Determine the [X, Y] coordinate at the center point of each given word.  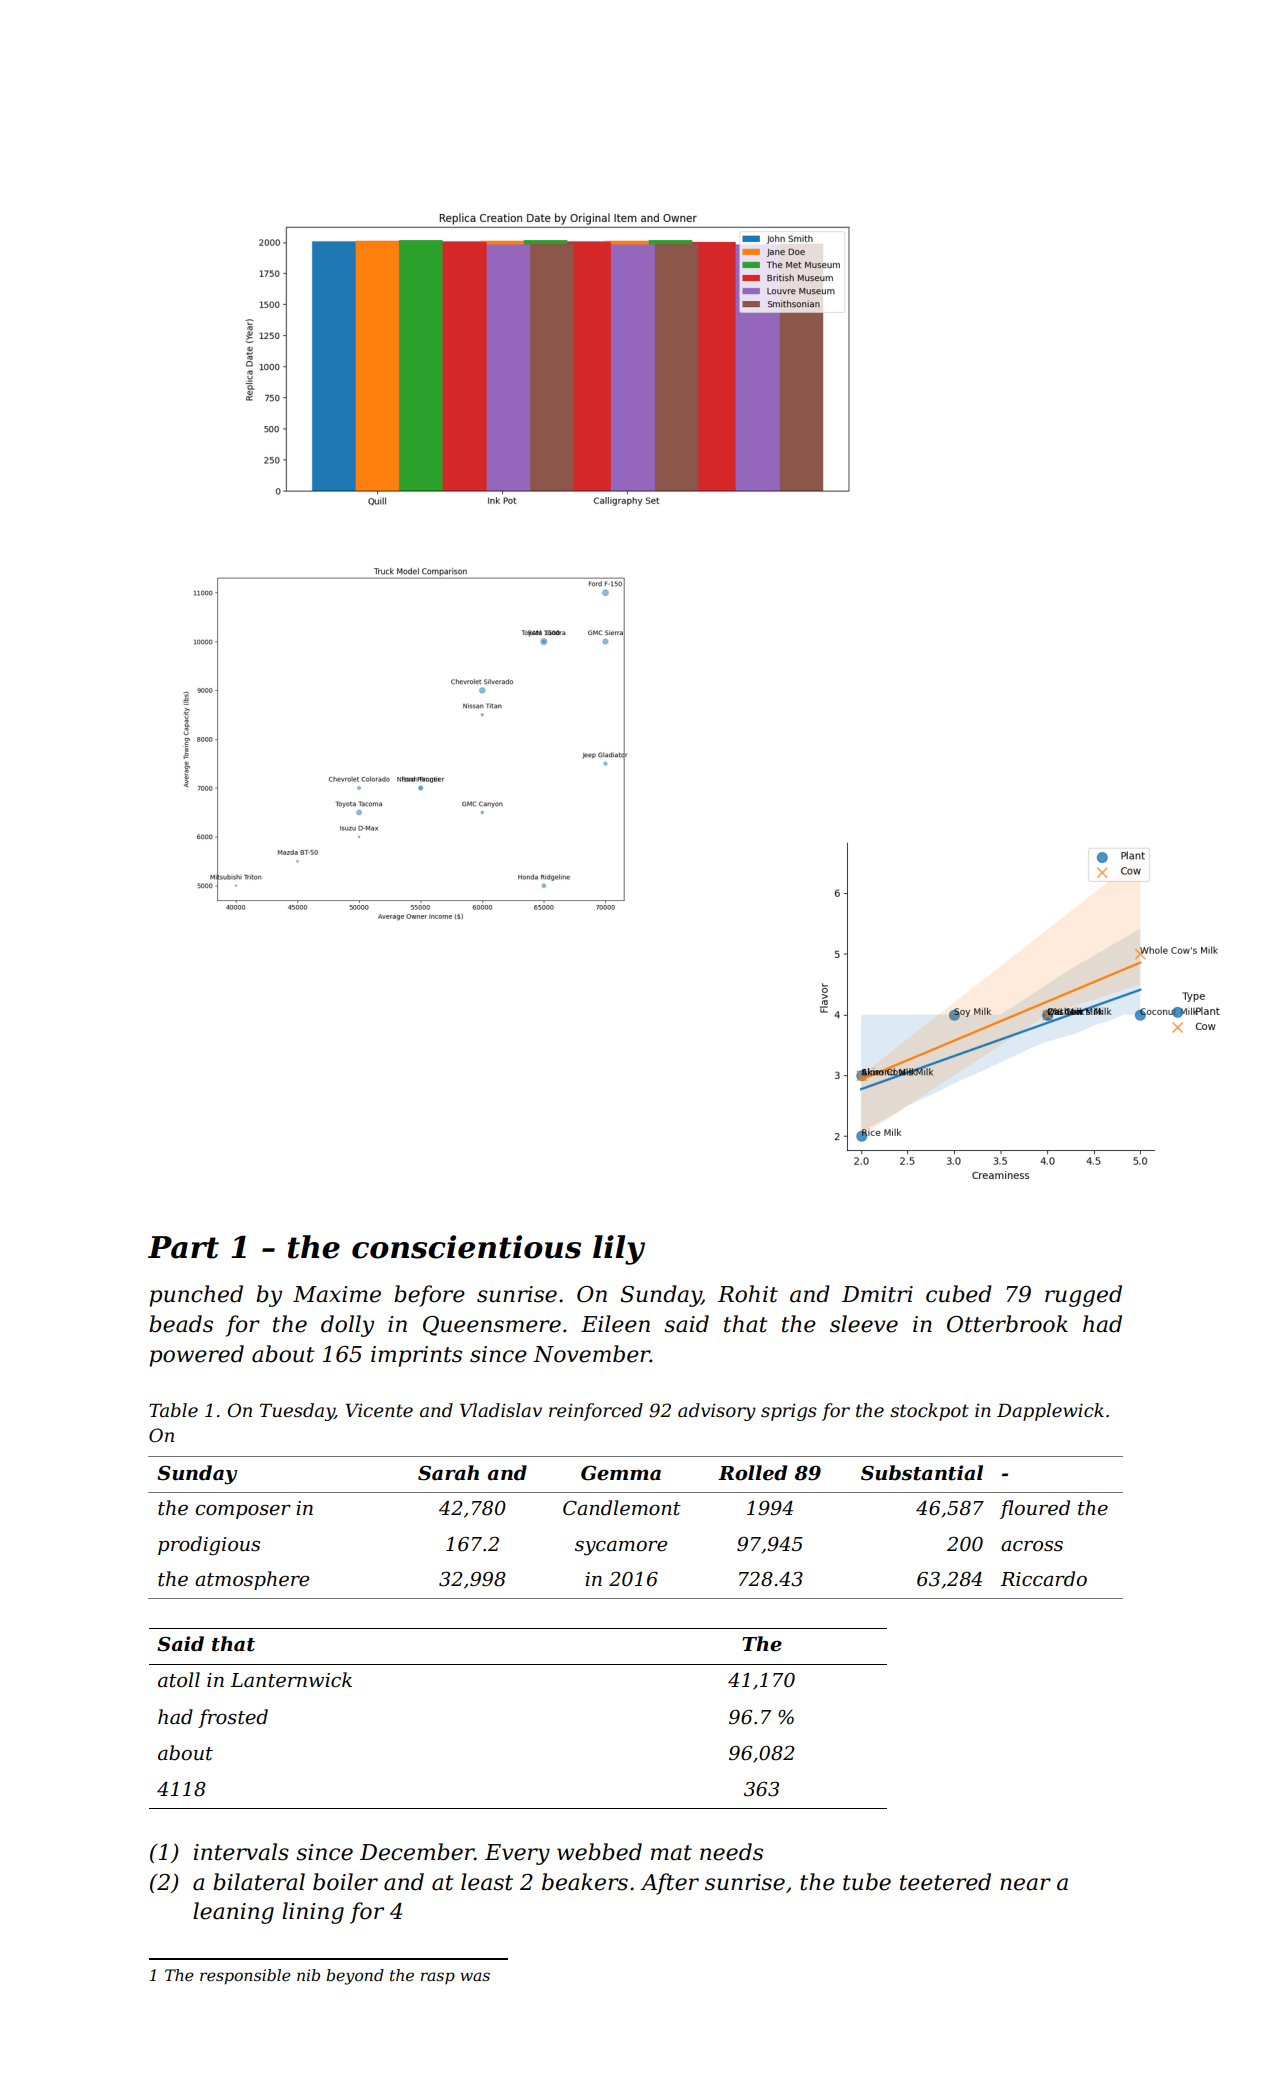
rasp [438, 1978]
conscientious [466, 1247]
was [475, 1976]
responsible [245, 1977]
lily [619, 1250]
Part [183, 1247]
